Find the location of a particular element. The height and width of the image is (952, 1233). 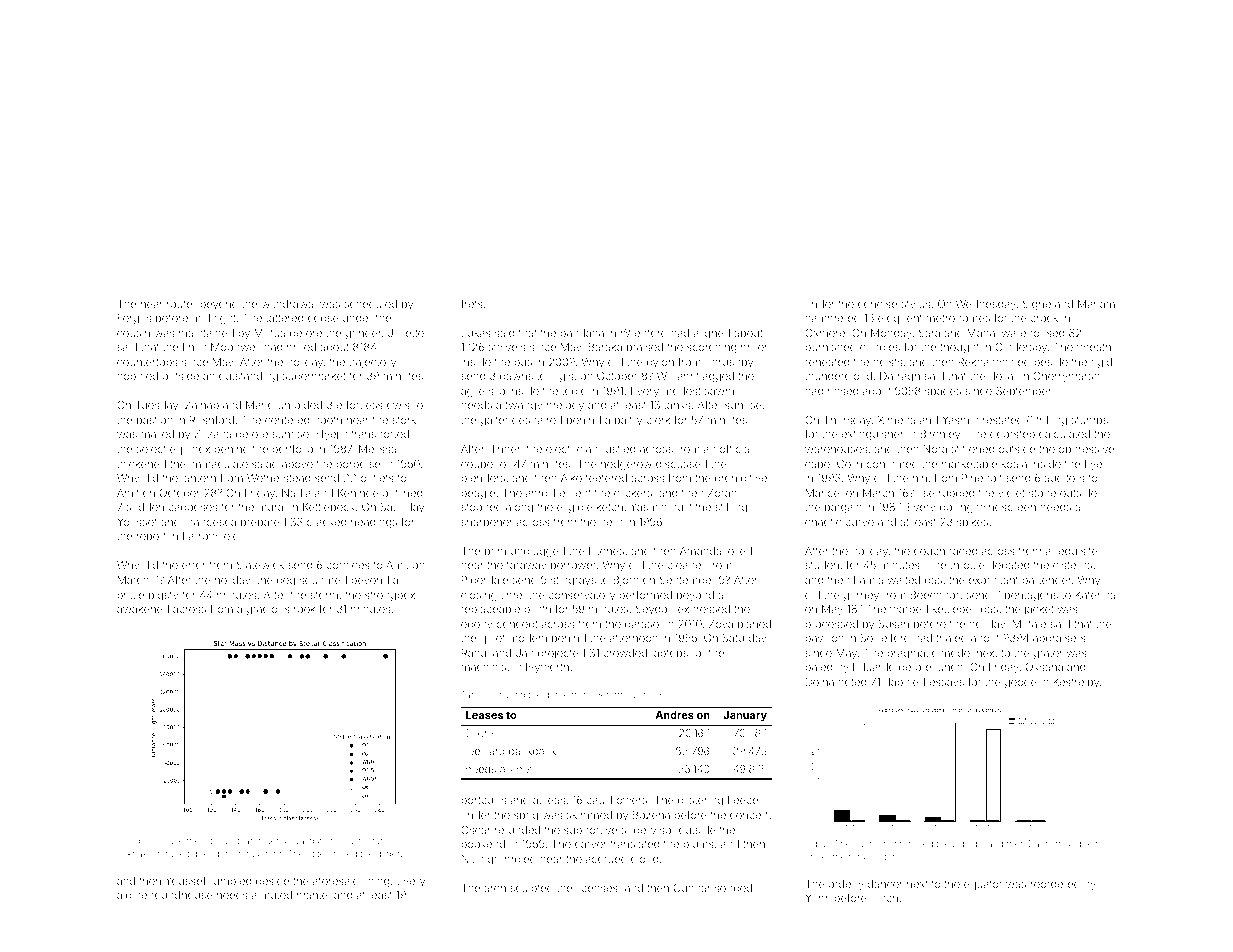

stumps is located at coordinates (1090, 421).
